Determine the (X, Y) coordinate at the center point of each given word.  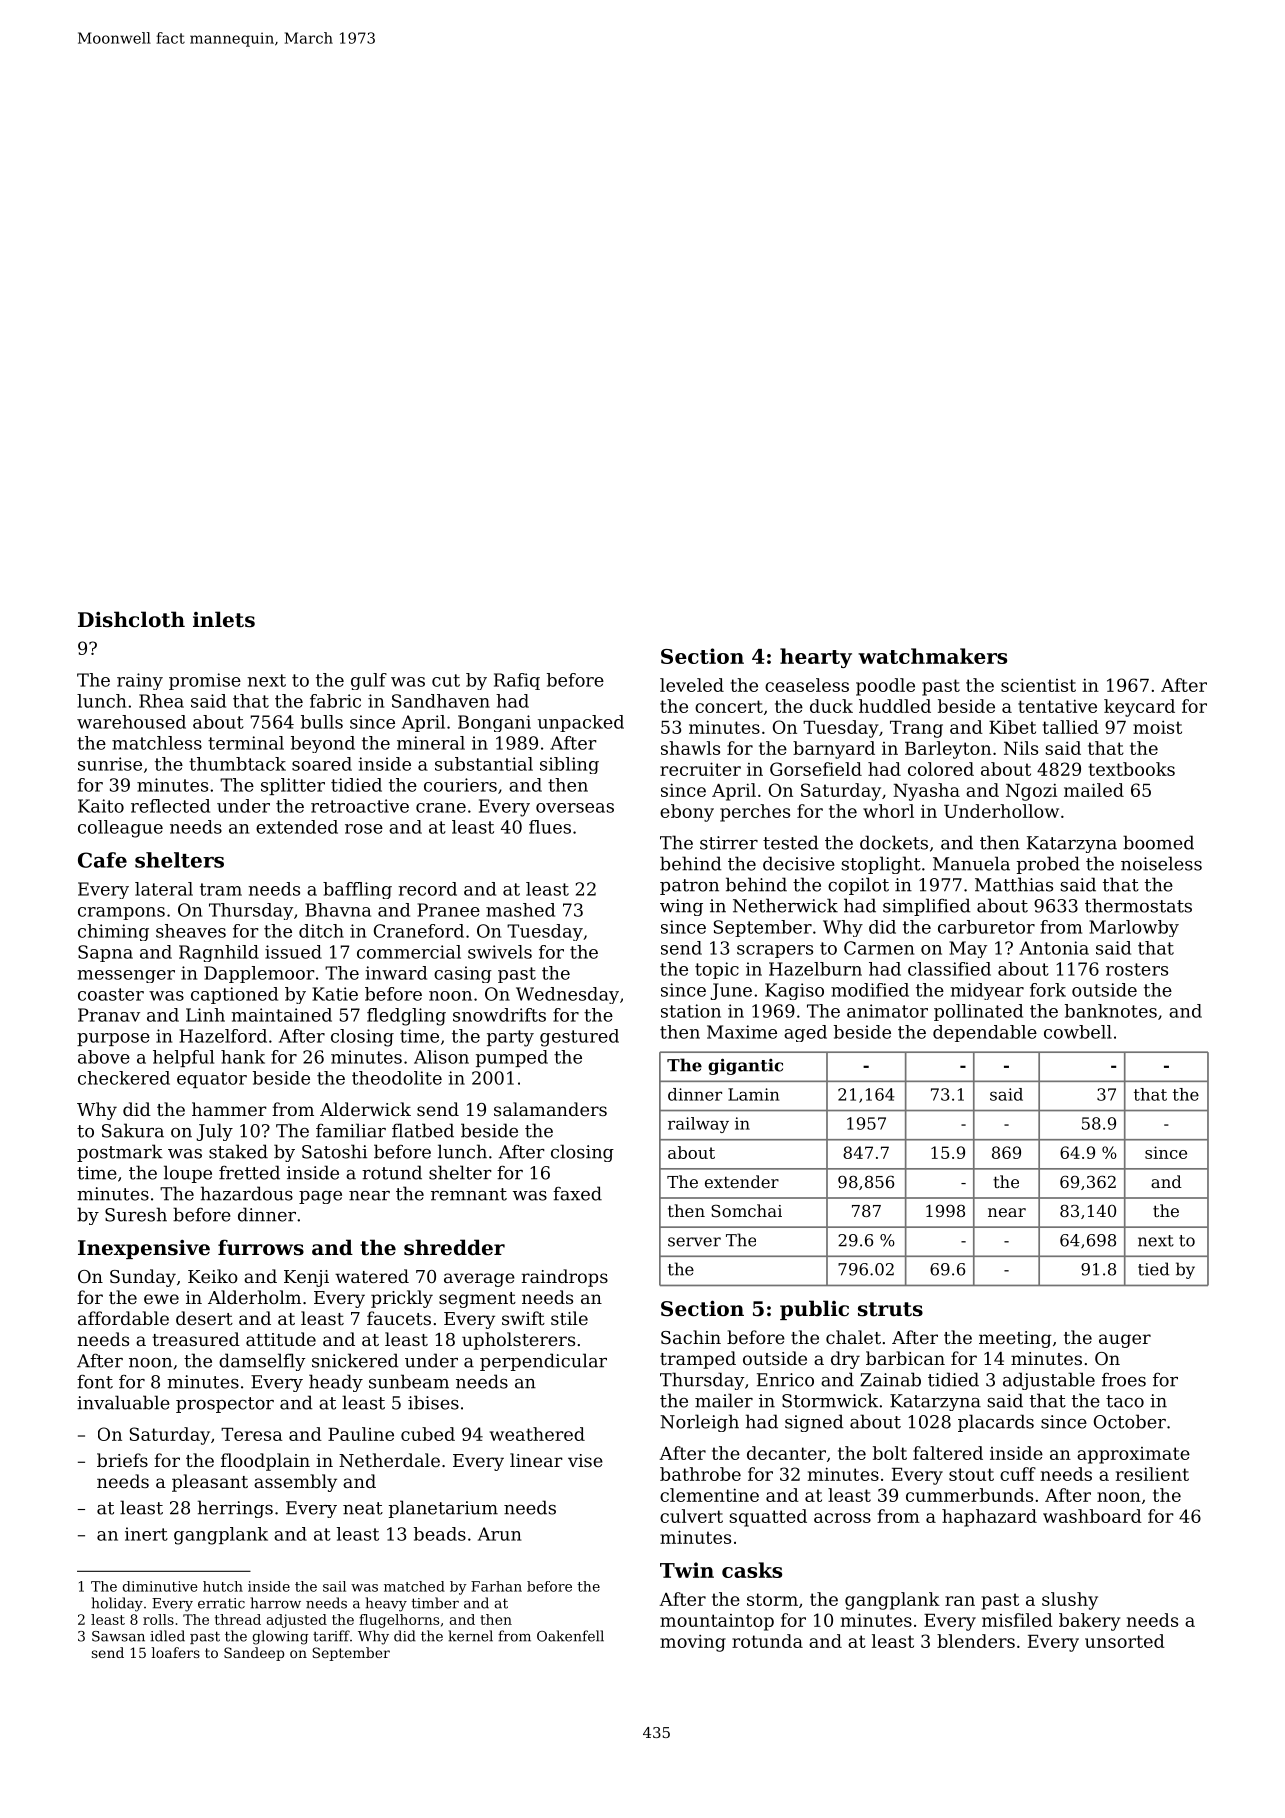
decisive (799, 863)
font (95, 1381)
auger (1125, 1341)
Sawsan (118, 1636)
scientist (1038, 685)
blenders (976, 1641)
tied (1153, 1269)
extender (742, 1181)
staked (238, 1151)
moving (693, 1643)
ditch (321, 931)
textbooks (1132, 769)
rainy (140, 681)
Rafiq (517, 681)
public (814, 1310)
